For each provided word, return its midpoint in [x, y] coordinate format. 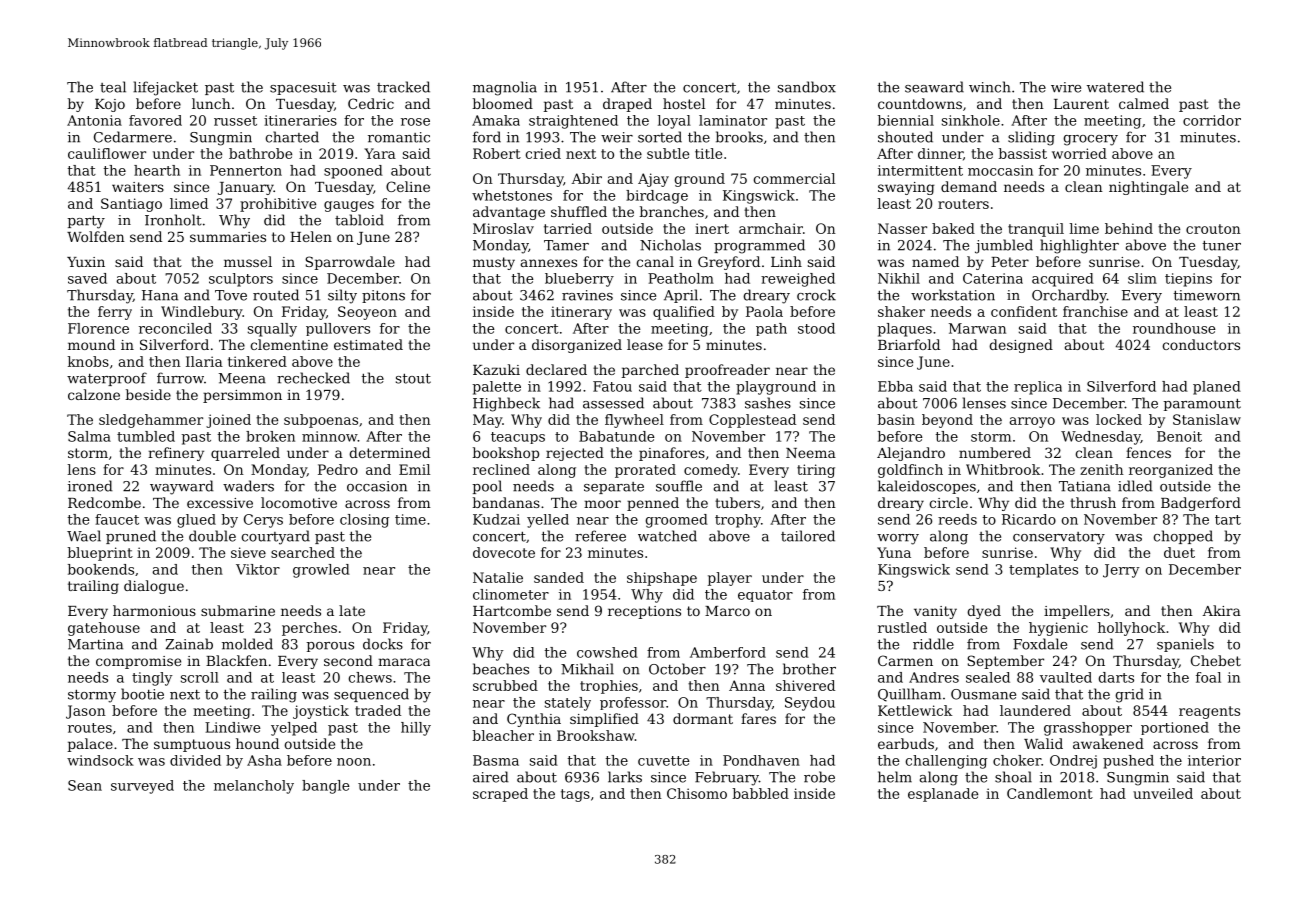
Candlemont [1050, 793]
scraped [500, 795]
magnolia [505, 88]
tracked [403, 87]
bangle [326, 787]
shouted [905, 137]
